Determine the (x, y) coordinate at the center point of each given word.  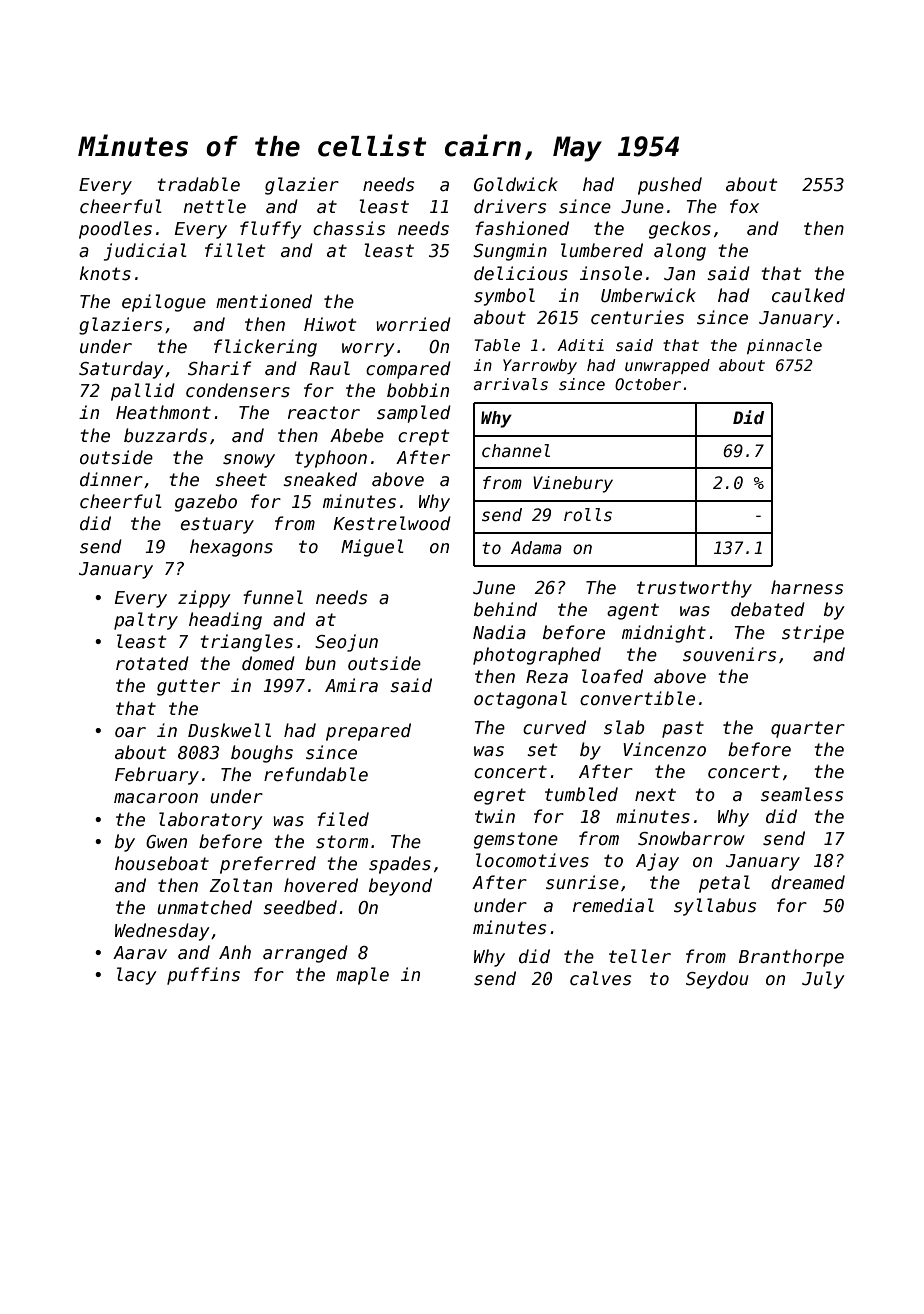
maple (362, 976)
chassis (349, 228)
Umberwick (648, 295)
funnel (273, 597)
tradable (199, 184)
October (648, 384)
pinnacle (784, 346)
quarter (808, 729)
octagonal (520, 700)
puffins (203, 976)
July (823, 980)
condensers (238, 390)
